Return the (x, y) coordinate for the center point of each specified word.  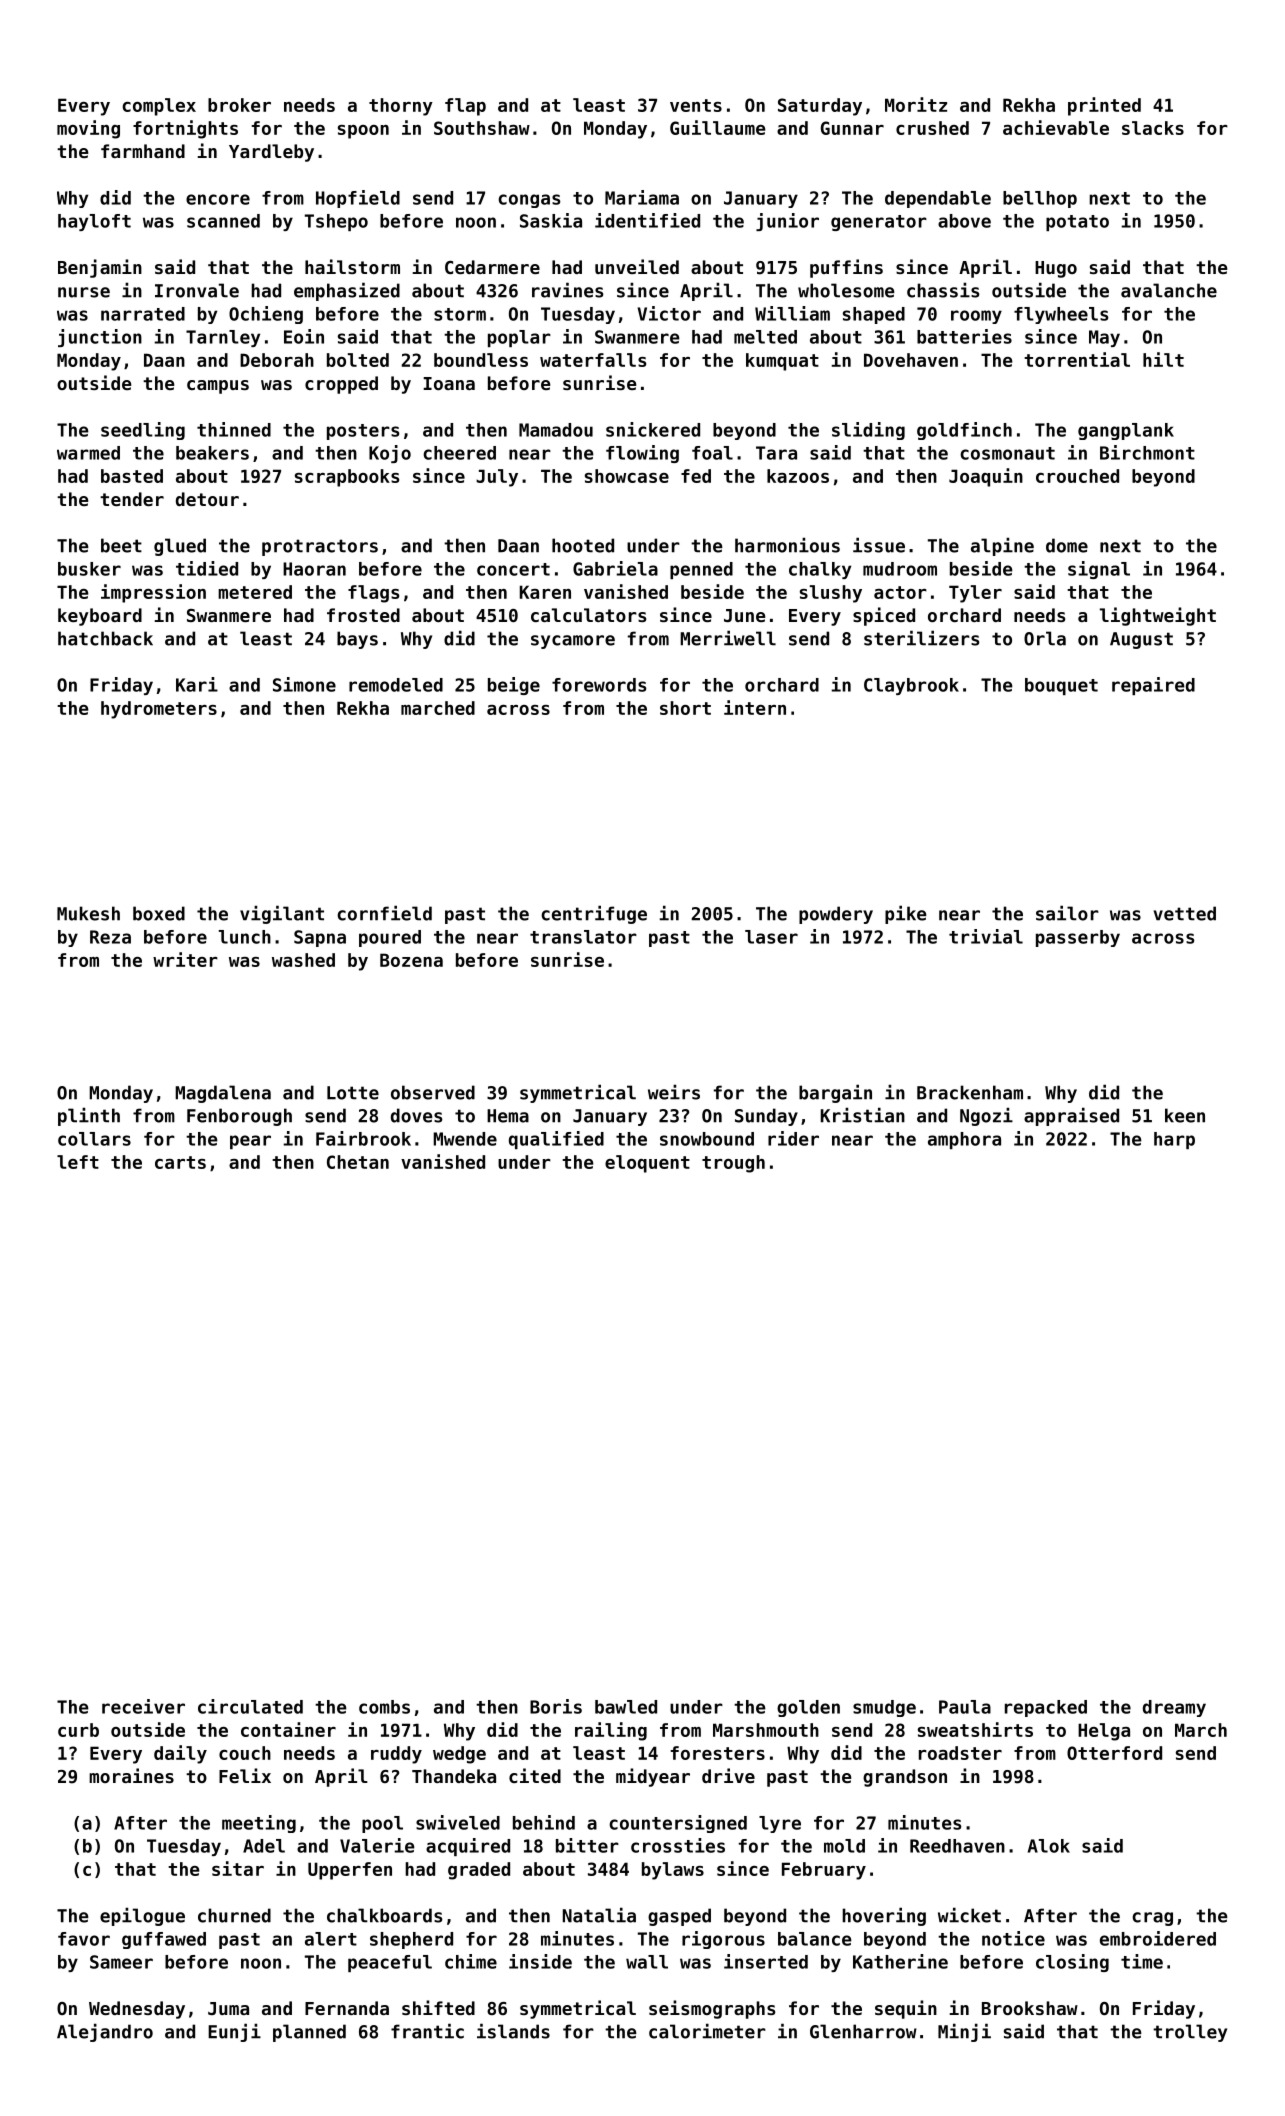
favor (84, 1939)
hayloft (94, 222)
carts (180, 1162)
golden (808, 1708)
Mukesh (88, 913)
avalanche (1169, 290)
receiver (143, 1706)
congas (529, 201)
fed (696, 476)
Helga (1104, 1732)
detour (207, 499)
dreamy (1174, 1708)
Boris (556, 1706)
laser (771, 937)
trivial (986, 936)
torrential (1077, 359)
